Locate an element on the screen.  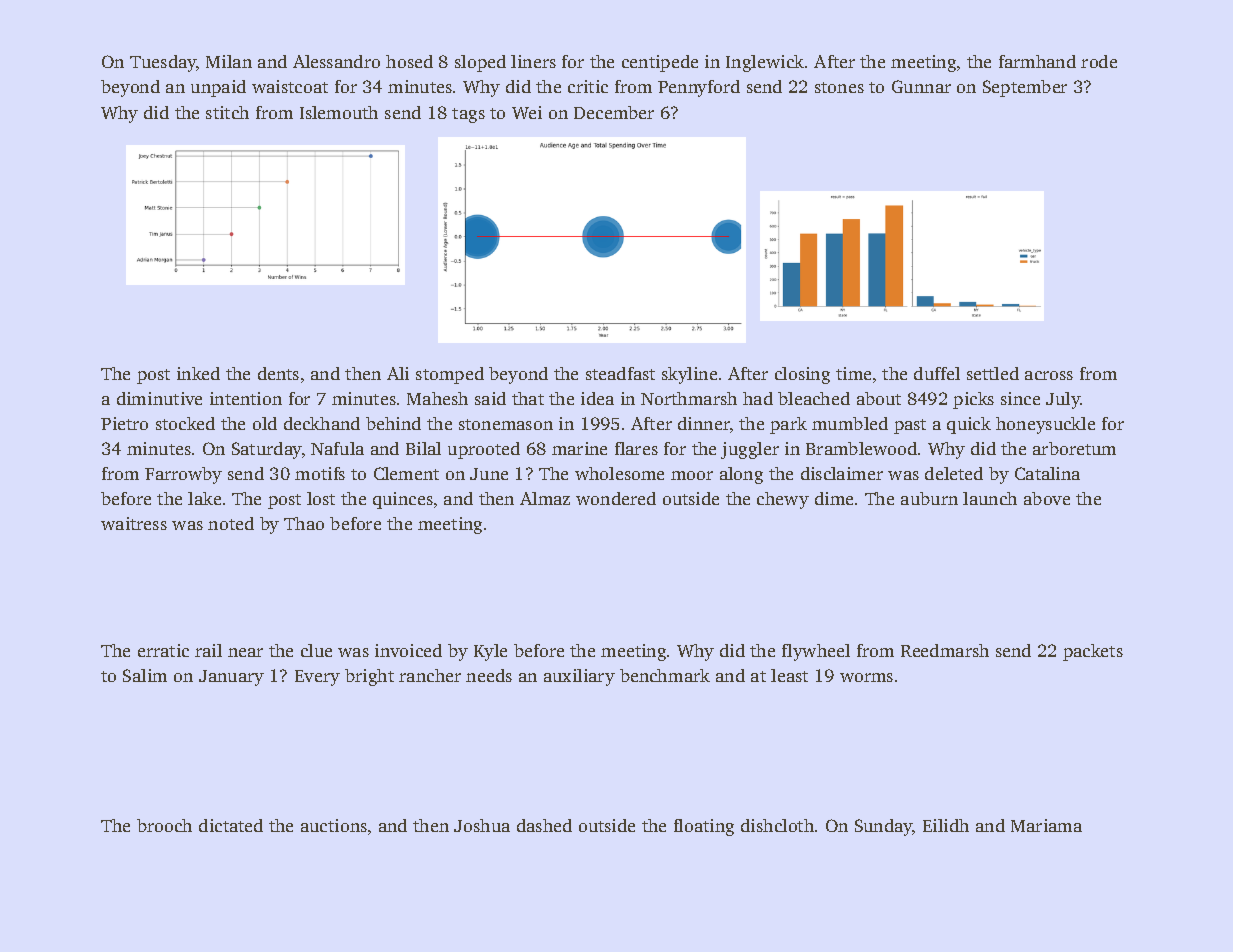
Thao is located at coordinates (304, 523).
